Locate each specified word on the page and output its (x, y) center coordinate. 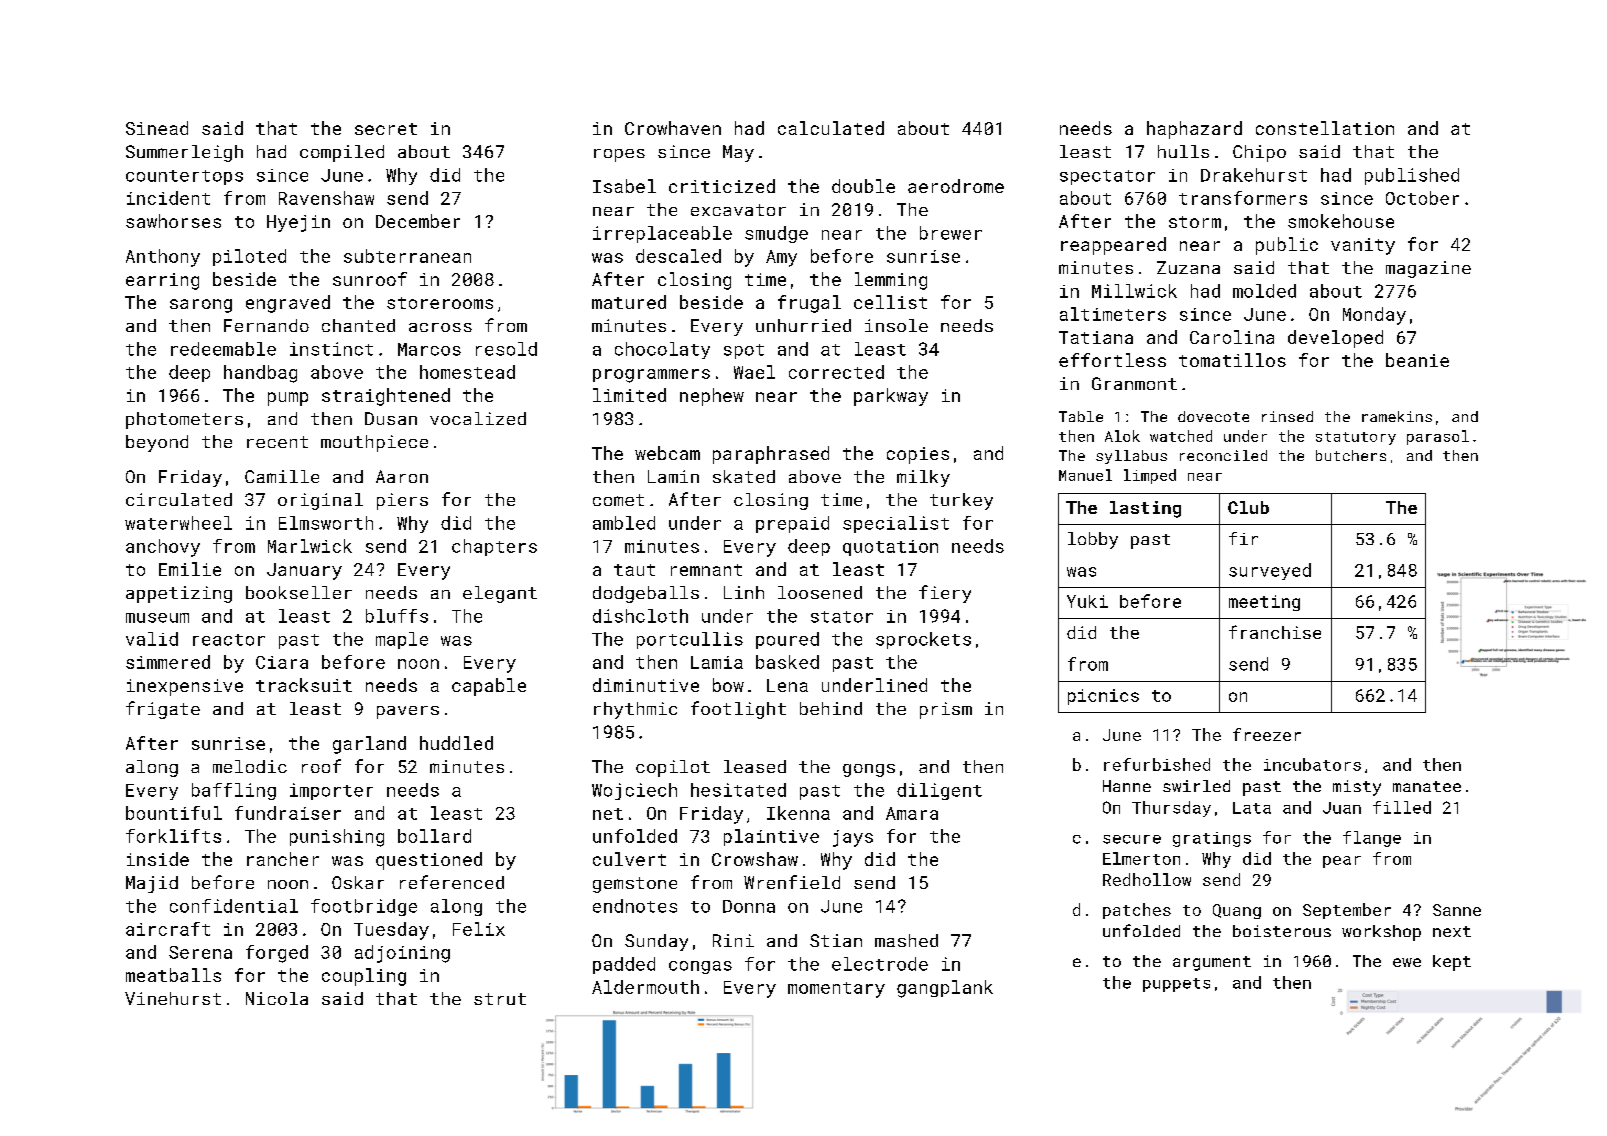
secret (386, 129)
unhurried (803, 325)
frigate (163, 710)
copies (918, 455)
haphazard (1194, 130)
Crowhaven (673, 128)
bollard (434, 836)
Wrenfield (792, 882)
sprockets (923, 640)
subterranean (407, 256)
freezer (1267, 734)
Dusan (391, 418)
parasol (1438, 437)
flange (1372, 839)
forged (277, 954)
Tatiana (1096, 337)
